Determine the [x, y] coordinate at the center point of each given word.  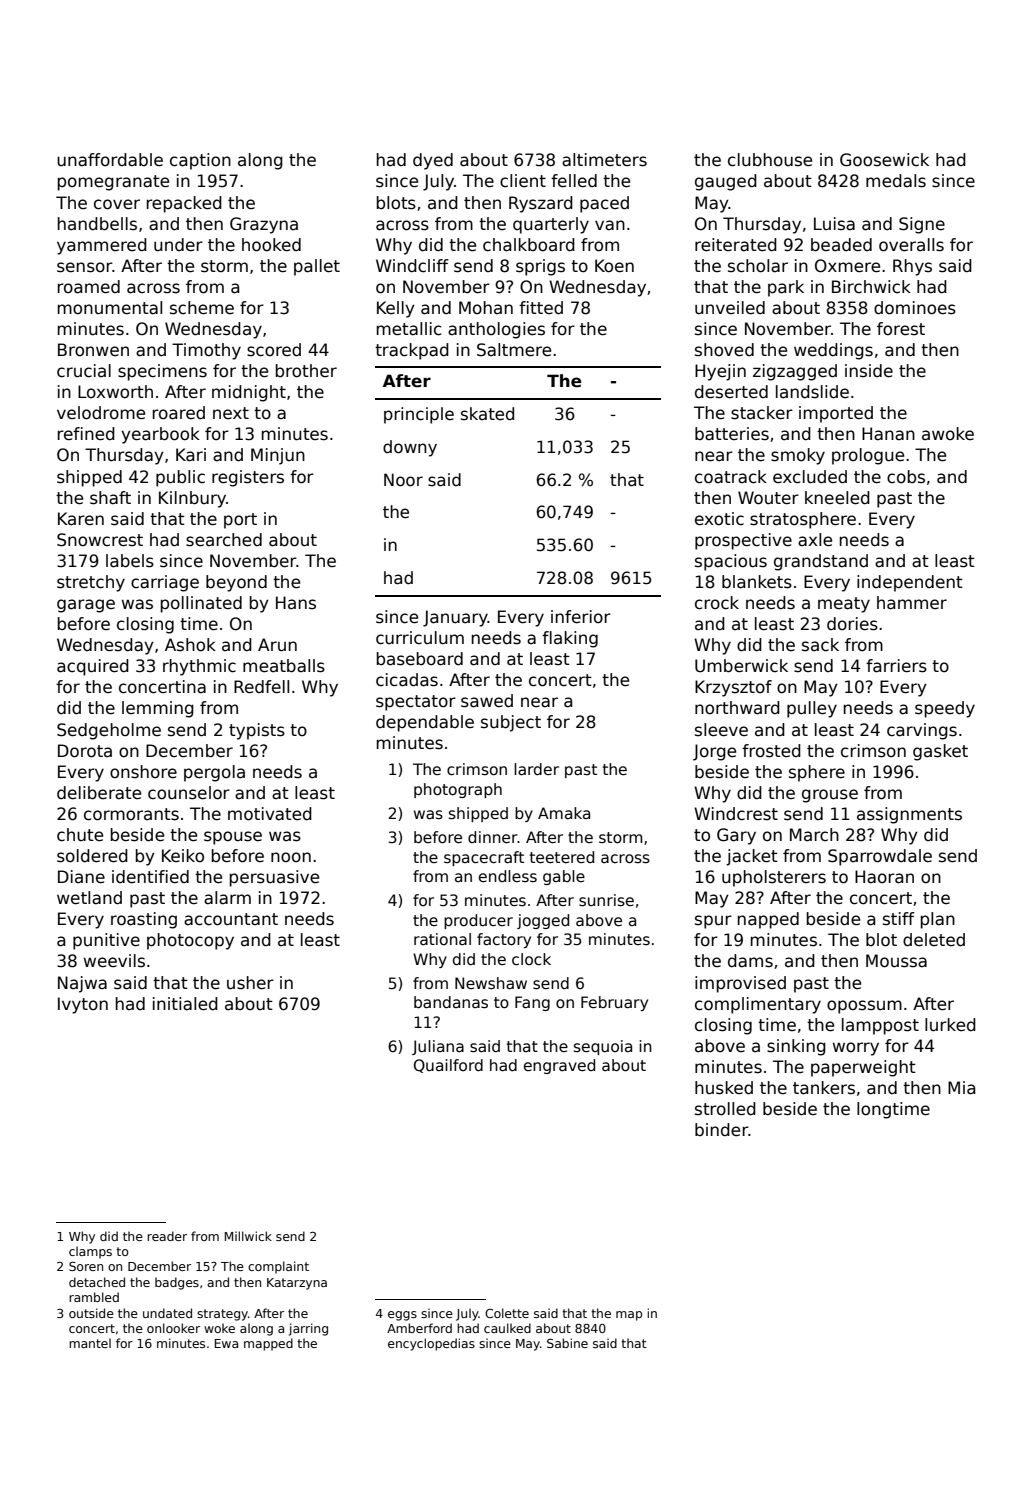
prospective [743, 541]
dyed [433, 161]
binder [721, 1130]
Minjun [278, 456]
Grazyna [264, 225]
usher [250, 983]
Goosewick [884, 160]
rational [442, 939]
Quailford [448, 1066]
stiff [899, 919]
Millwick [248, 1236]
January [455, 618]
